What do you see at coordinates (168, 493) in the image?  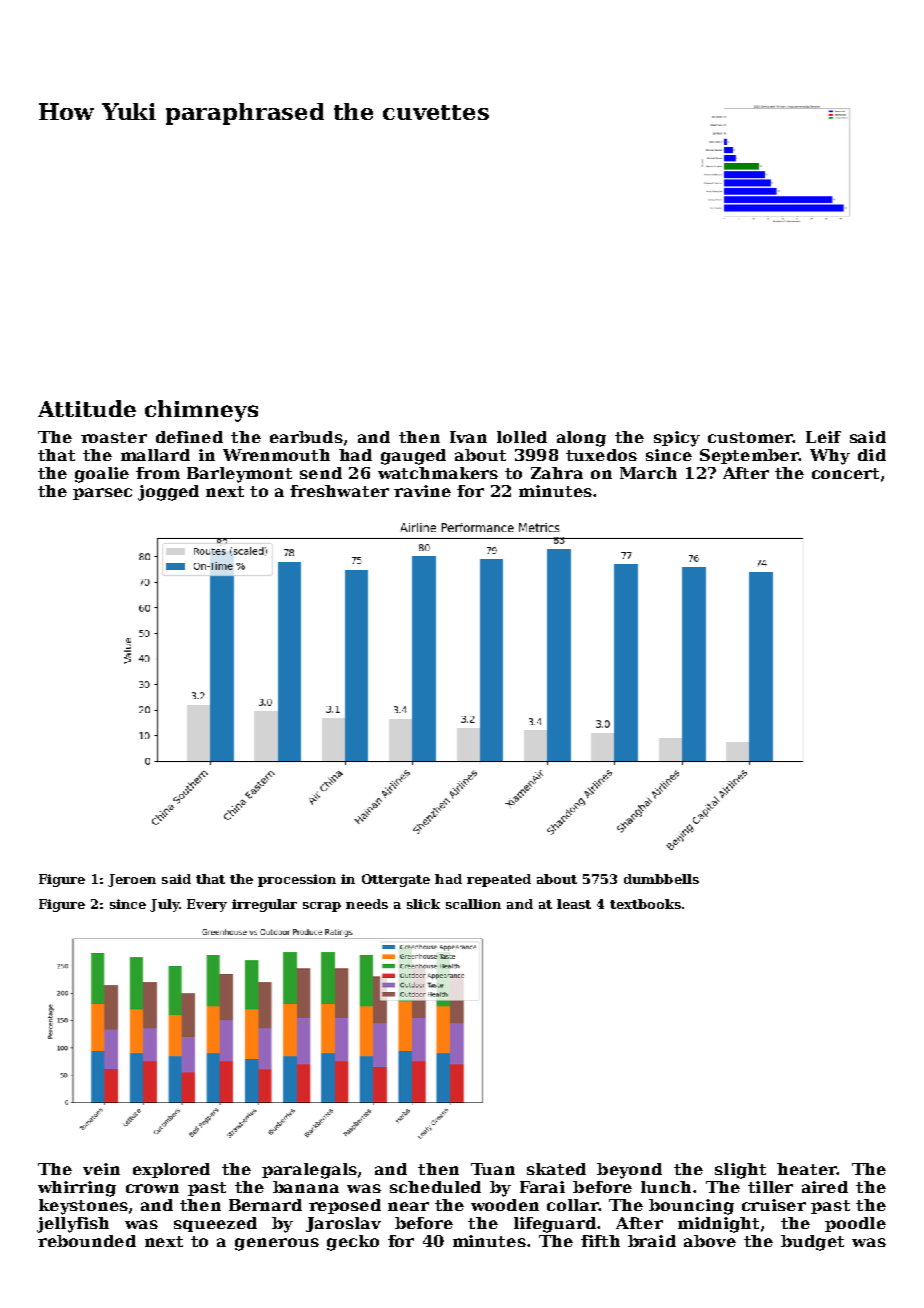 I see `jogged` at bounding box center [168, 493].
